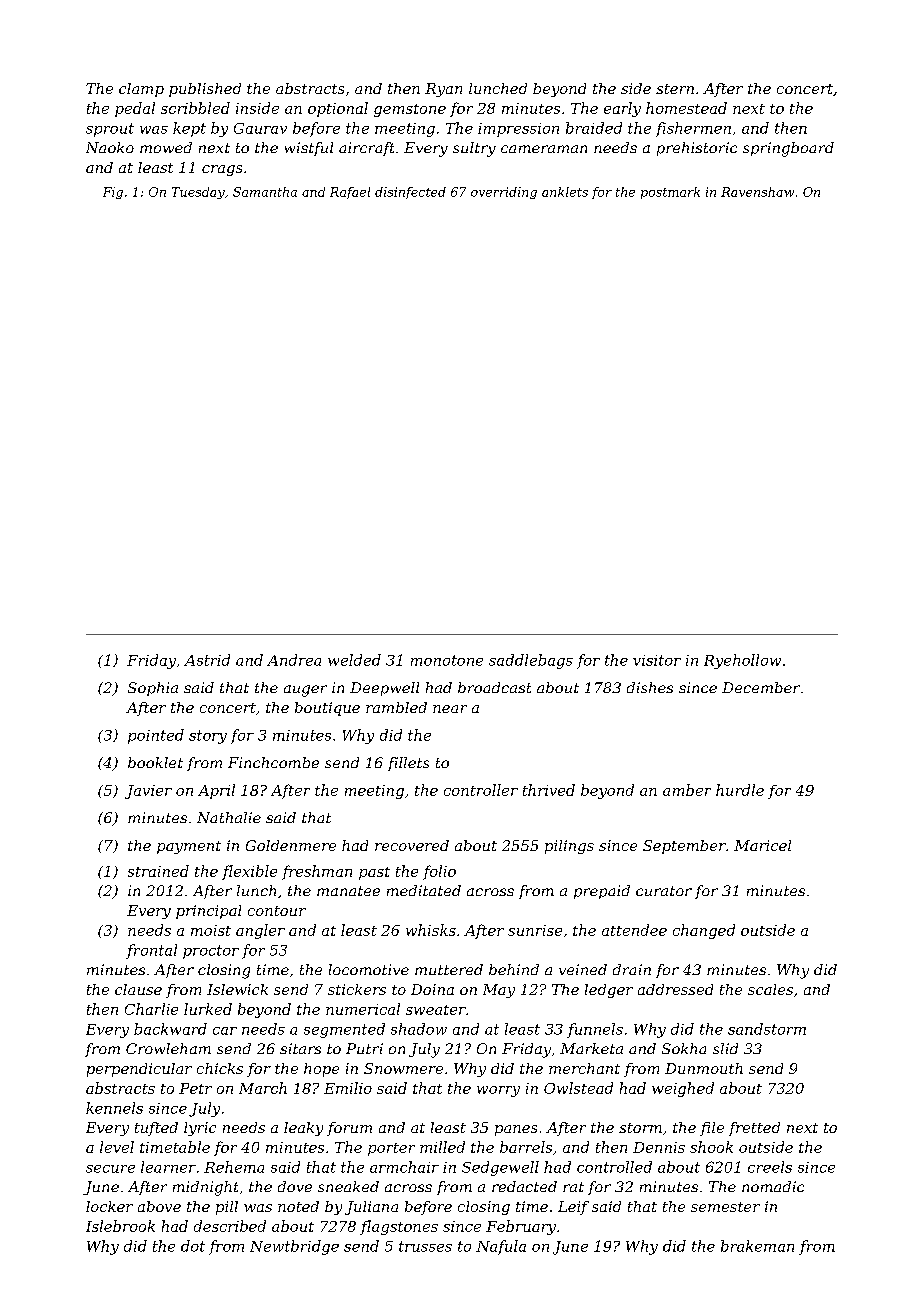 The image size is (924, 1314). What do you see at coordinates (757, 1246) in the screenshot?
I see `brakeman` at bounding box center [757, 1246].
